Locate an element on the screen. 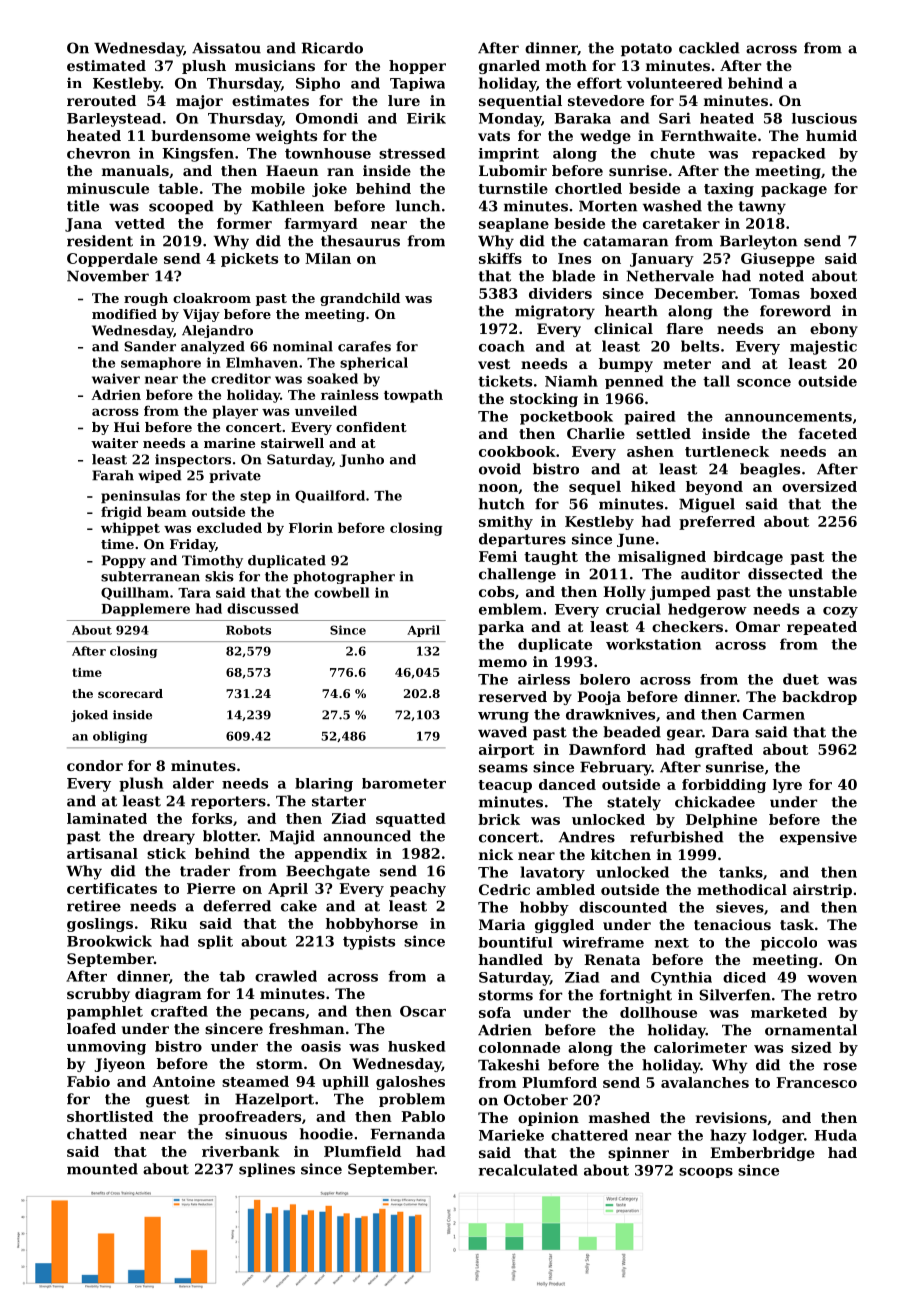 This screenshot has width=924, height=1308. scoops is located at coordinates (706, 1173).
